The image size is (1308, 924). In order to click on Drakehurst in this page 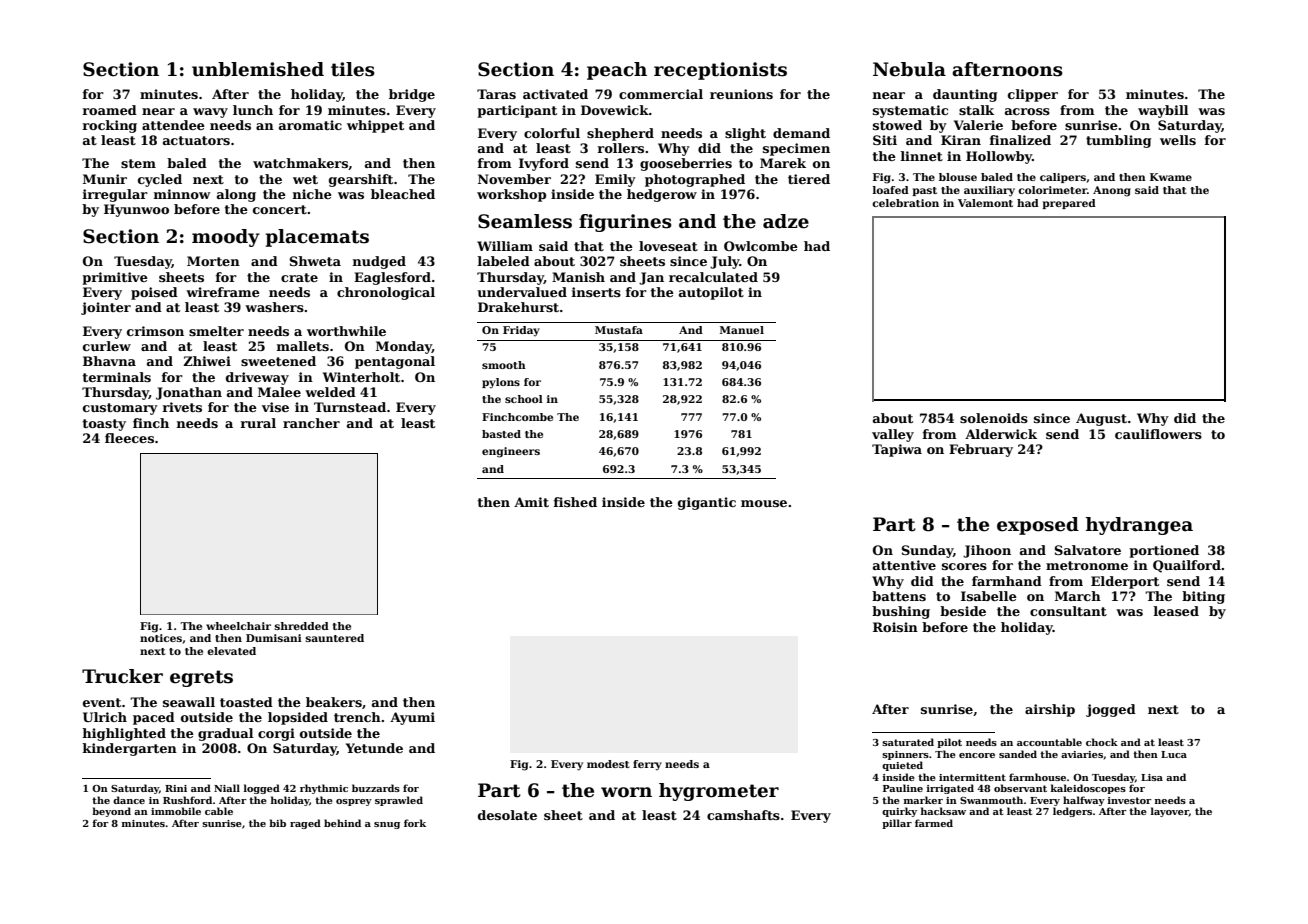, I will do `click(518, 307)`.
